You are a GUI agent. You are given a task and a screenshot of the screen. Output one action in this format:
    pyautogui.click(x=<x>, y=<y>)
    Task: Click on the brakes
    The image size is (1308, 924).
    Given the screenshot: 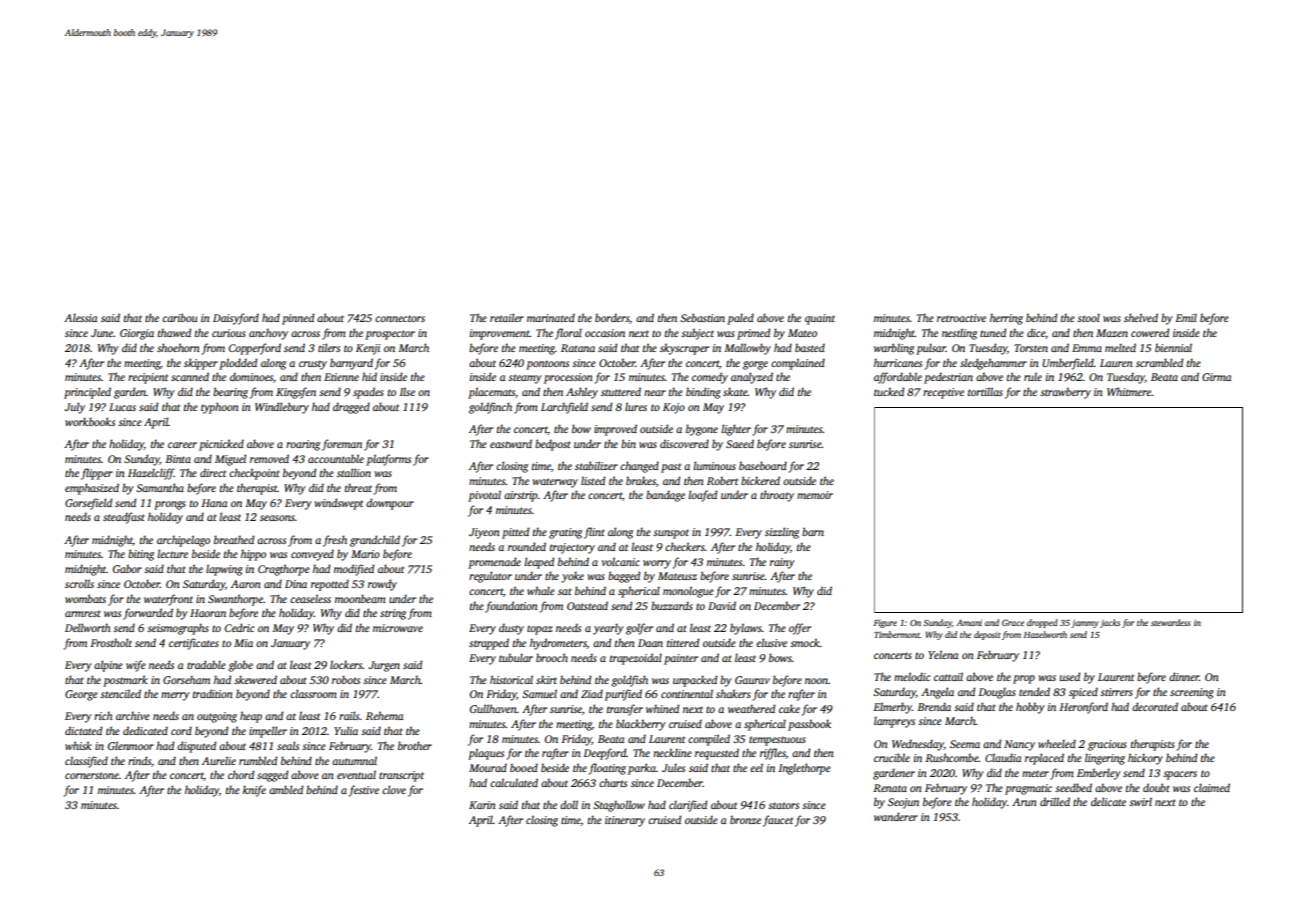 What is the action you would take?
    pyautogui.click(x=641, y=480)
